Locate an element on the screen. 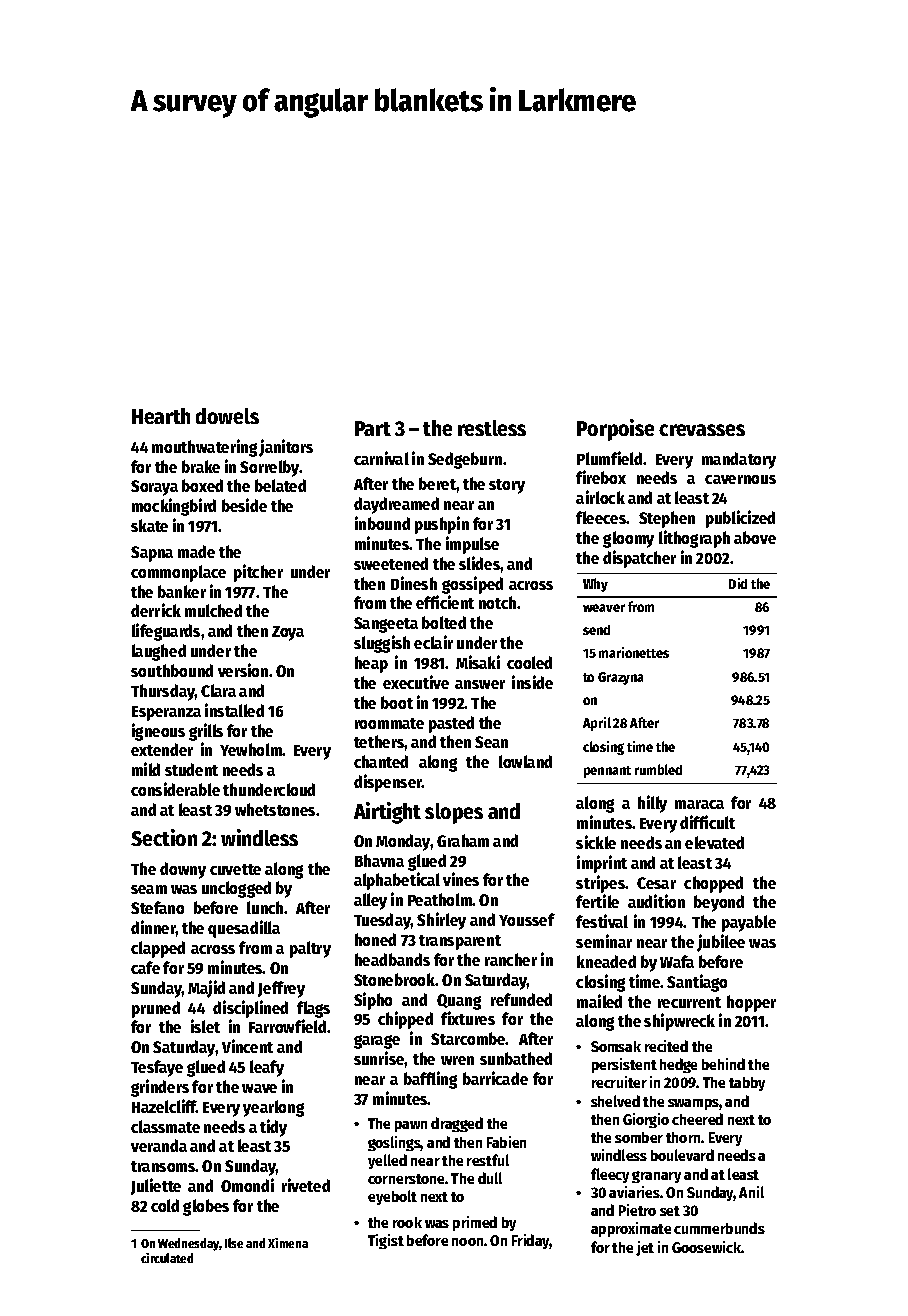 This screenshot has height=1316, width=908. audition is located at coordinates (656, 901).
